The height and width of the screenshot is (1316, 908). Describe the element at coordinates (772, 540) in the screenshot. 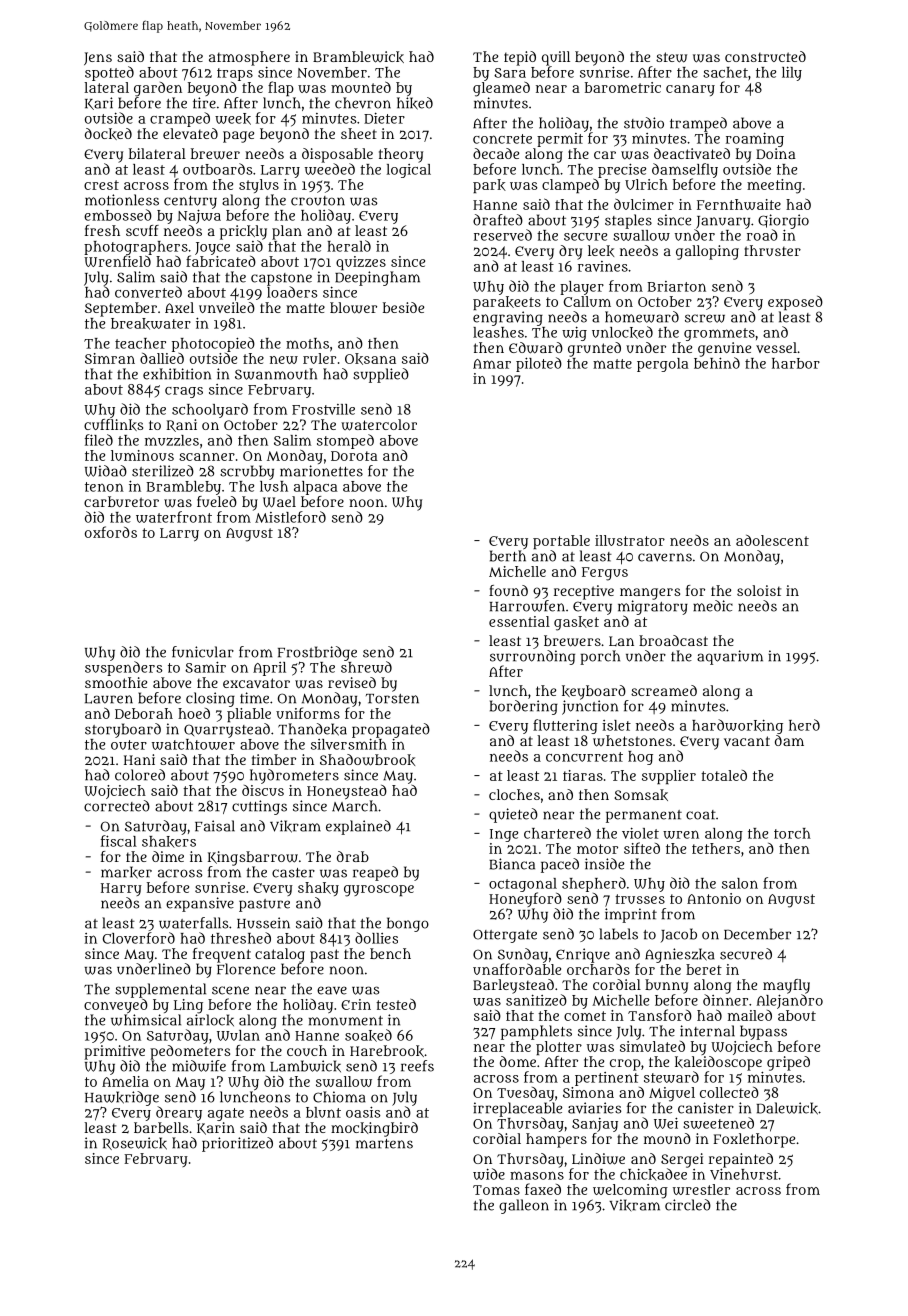

I see `adolescent` at that location.
